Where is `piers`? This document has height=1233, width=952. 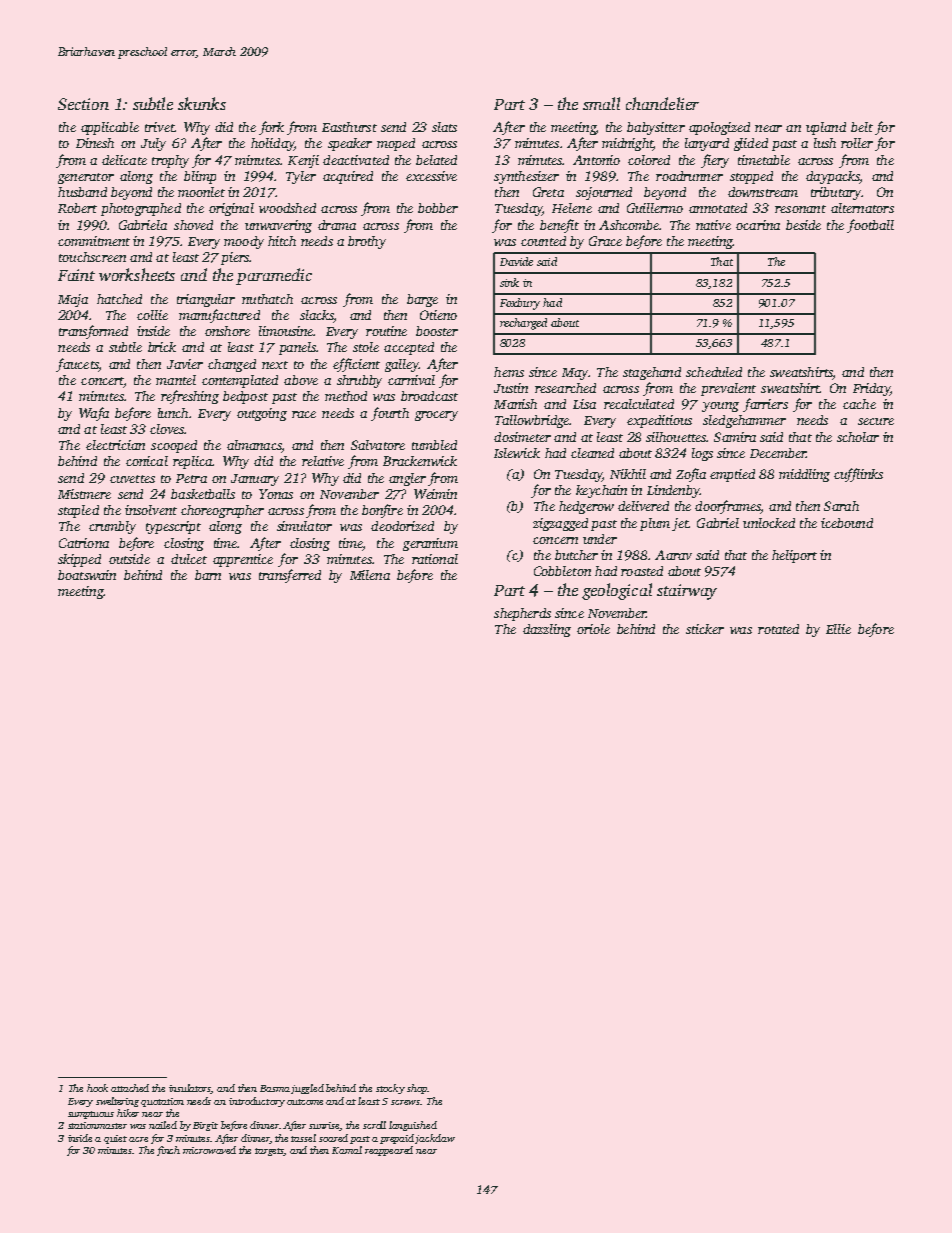 piers is located at coordinates (235, 258).
